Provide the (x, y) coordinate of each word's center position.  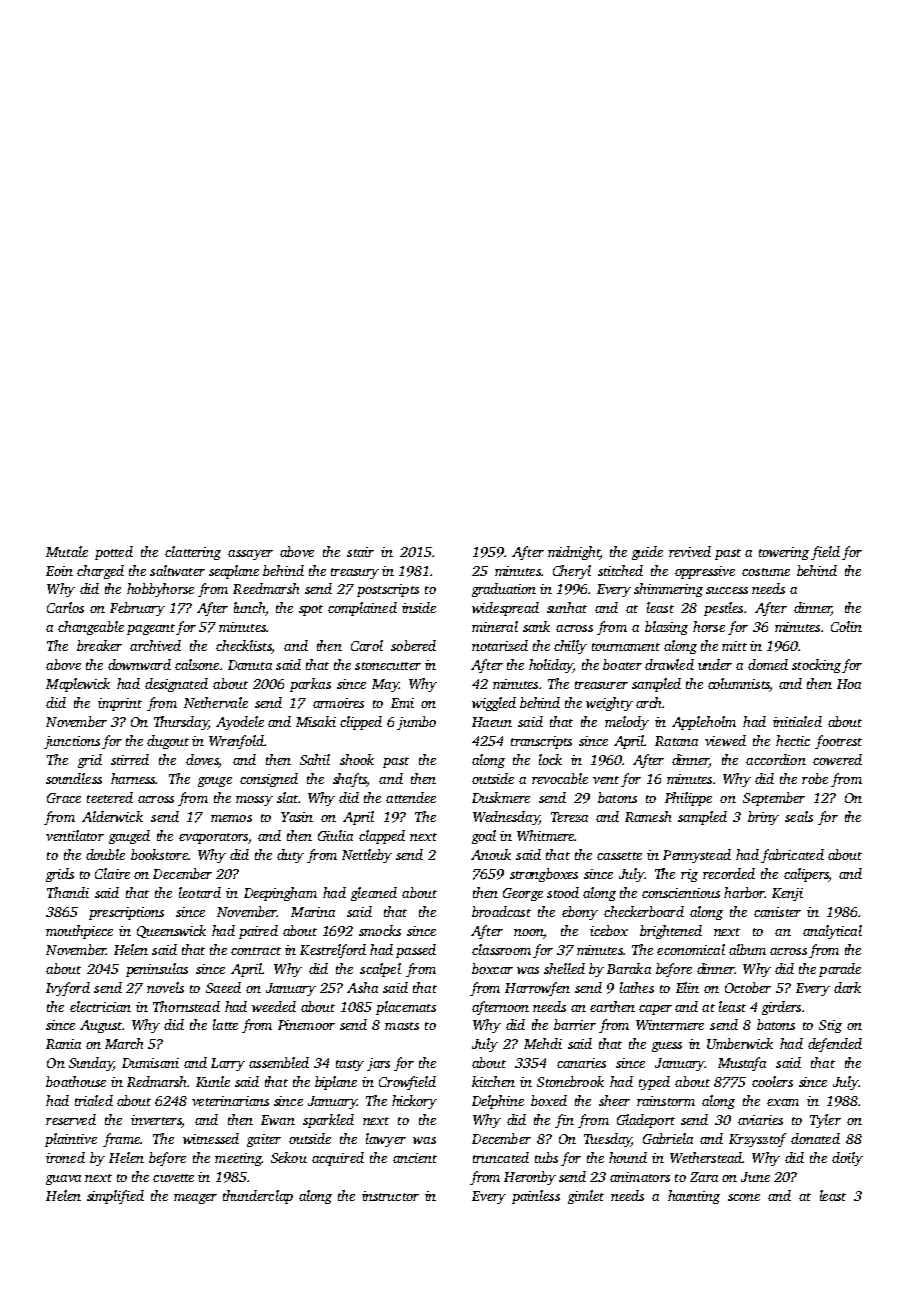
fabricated (792, 856)
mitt (734, 646)
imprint (120, 704)
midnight (574, 553)
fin (564, 1121)
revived (690, 551)
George (523, 894)
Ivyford (68, 989)
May (385, 685)
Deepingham (280, 894)
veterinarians (230, 1101)
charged (100, 572)
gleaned (374, 894)
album (747, 949)
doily (847, 1159)
